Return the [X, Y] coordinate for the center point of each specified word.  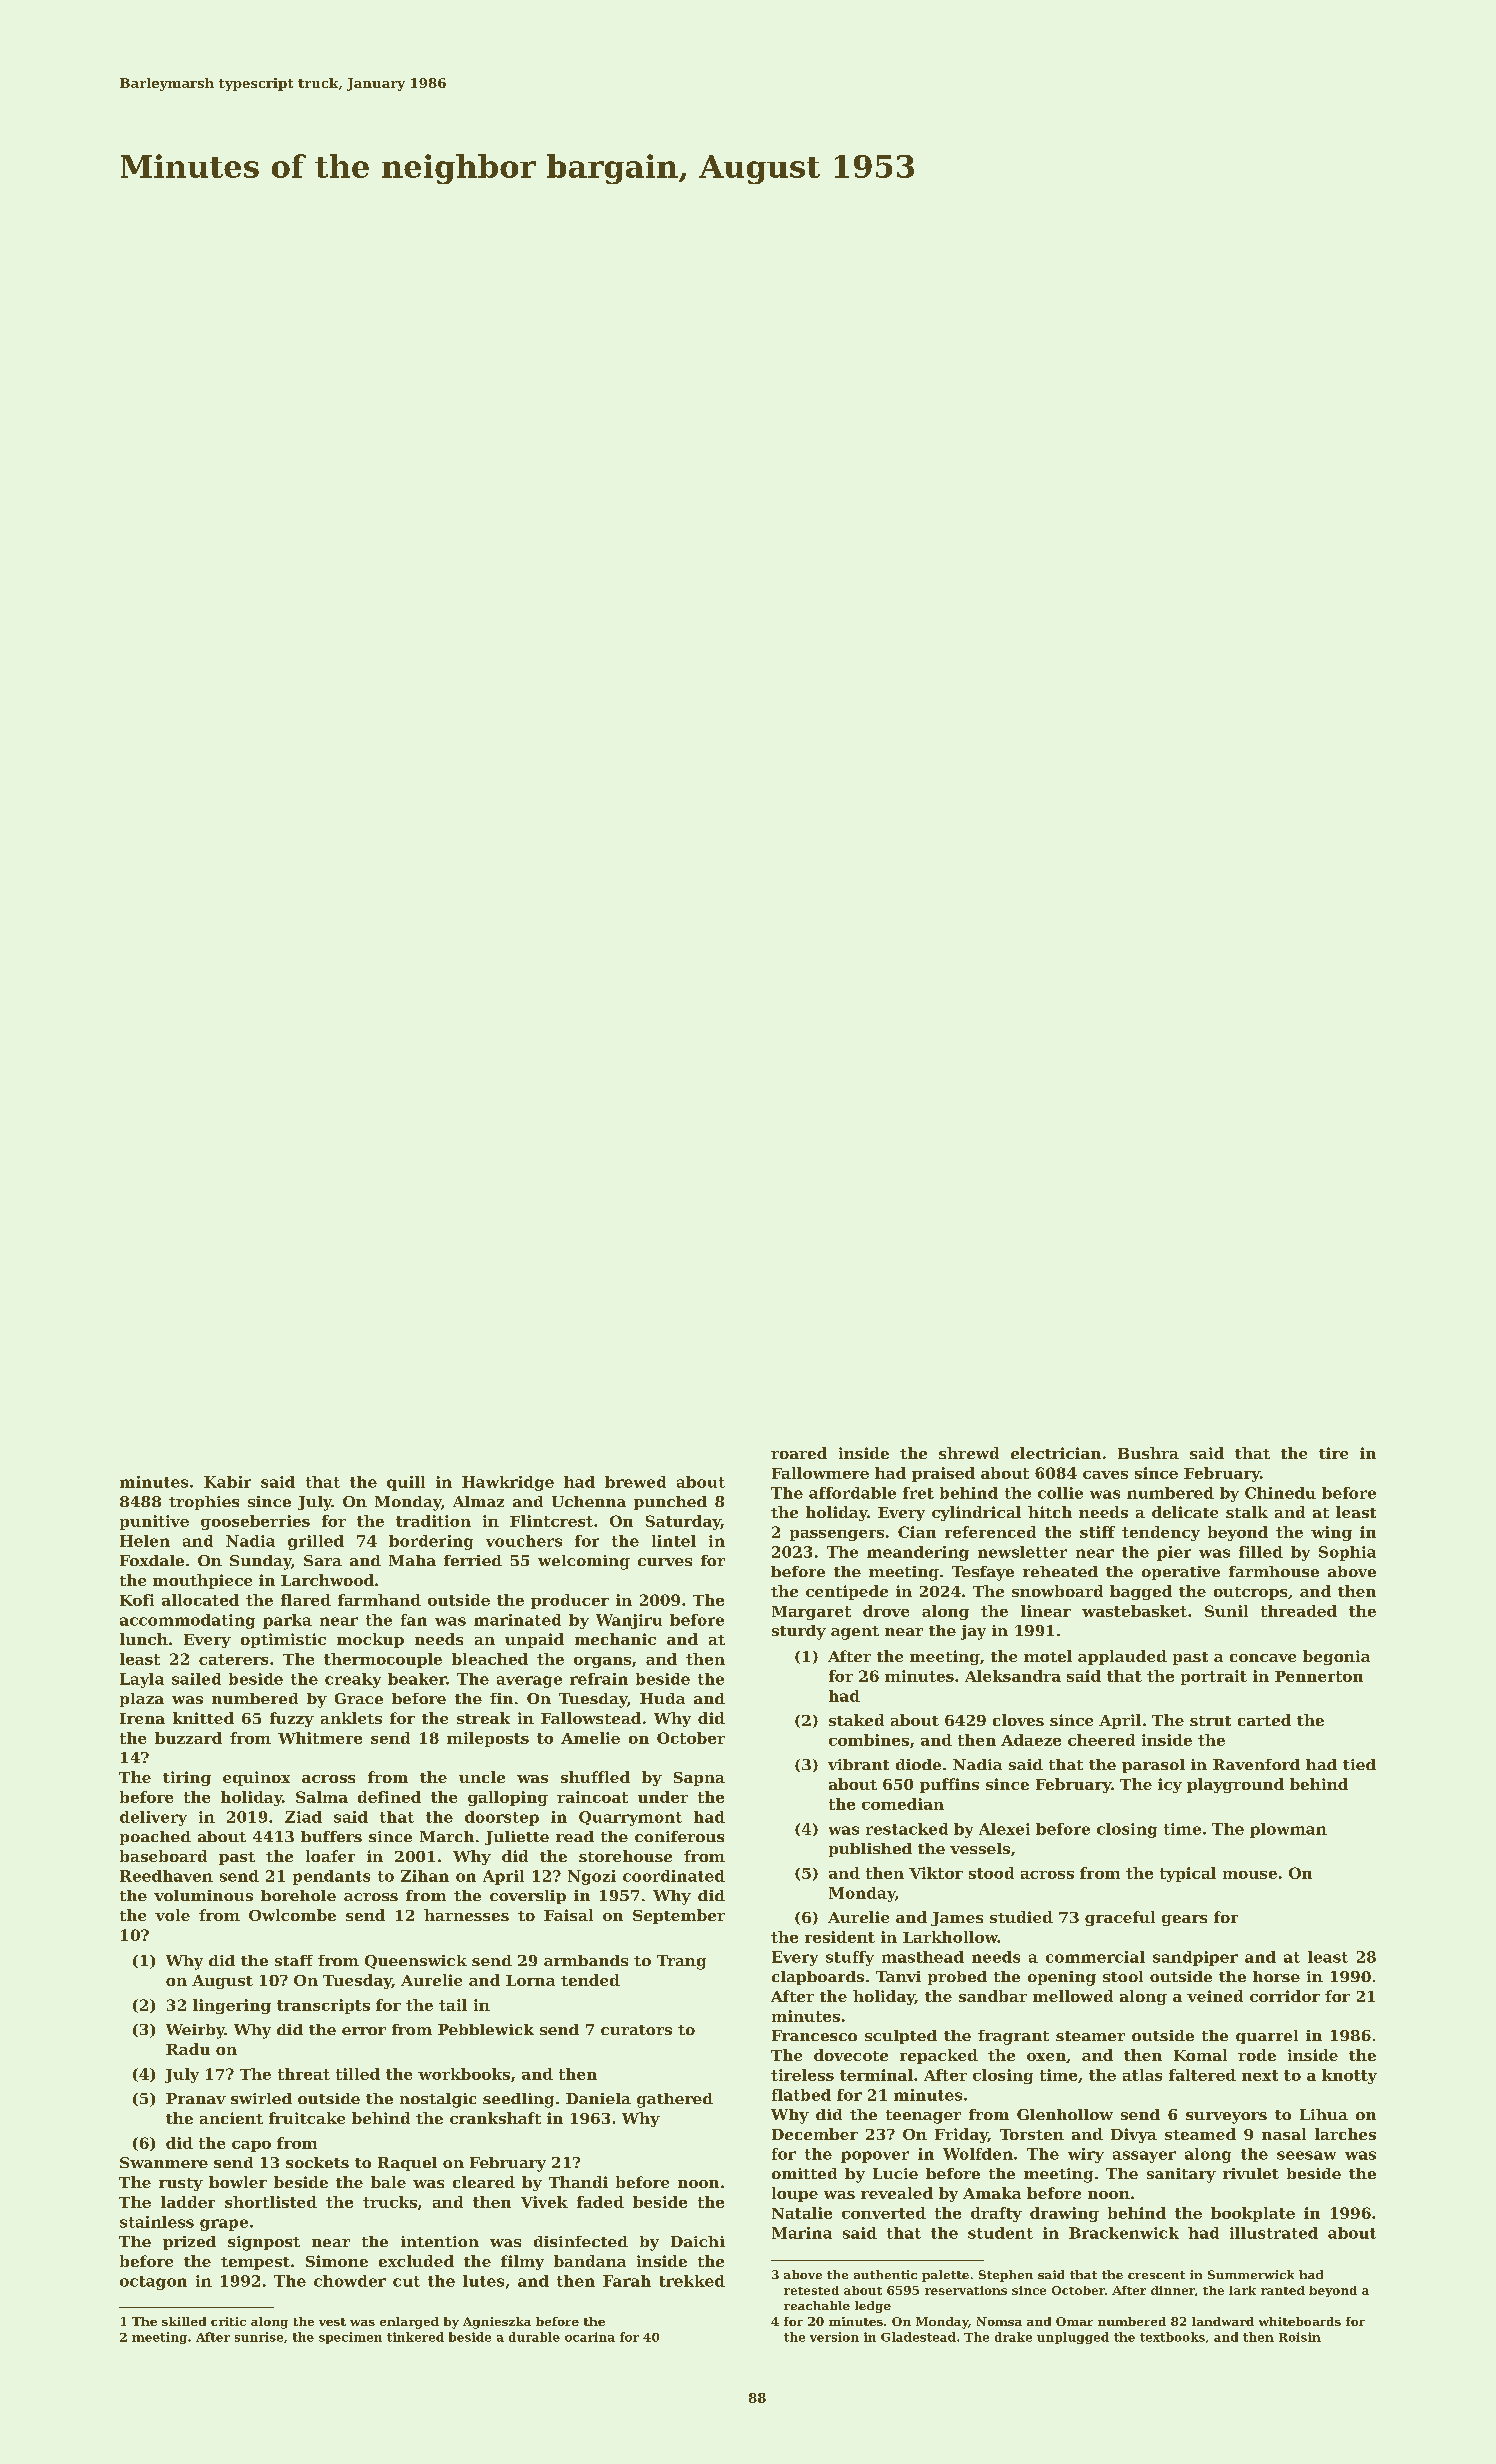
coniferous [679, 1836]
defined [389, 1797]
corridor [1285, 1996]
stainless [157, 2222]
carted [1264, 1720]
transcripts [323, 2006]
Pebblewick [486, 2029]
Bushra [1148, 1453]
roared [799, 1453]
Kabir [227, 1482]
